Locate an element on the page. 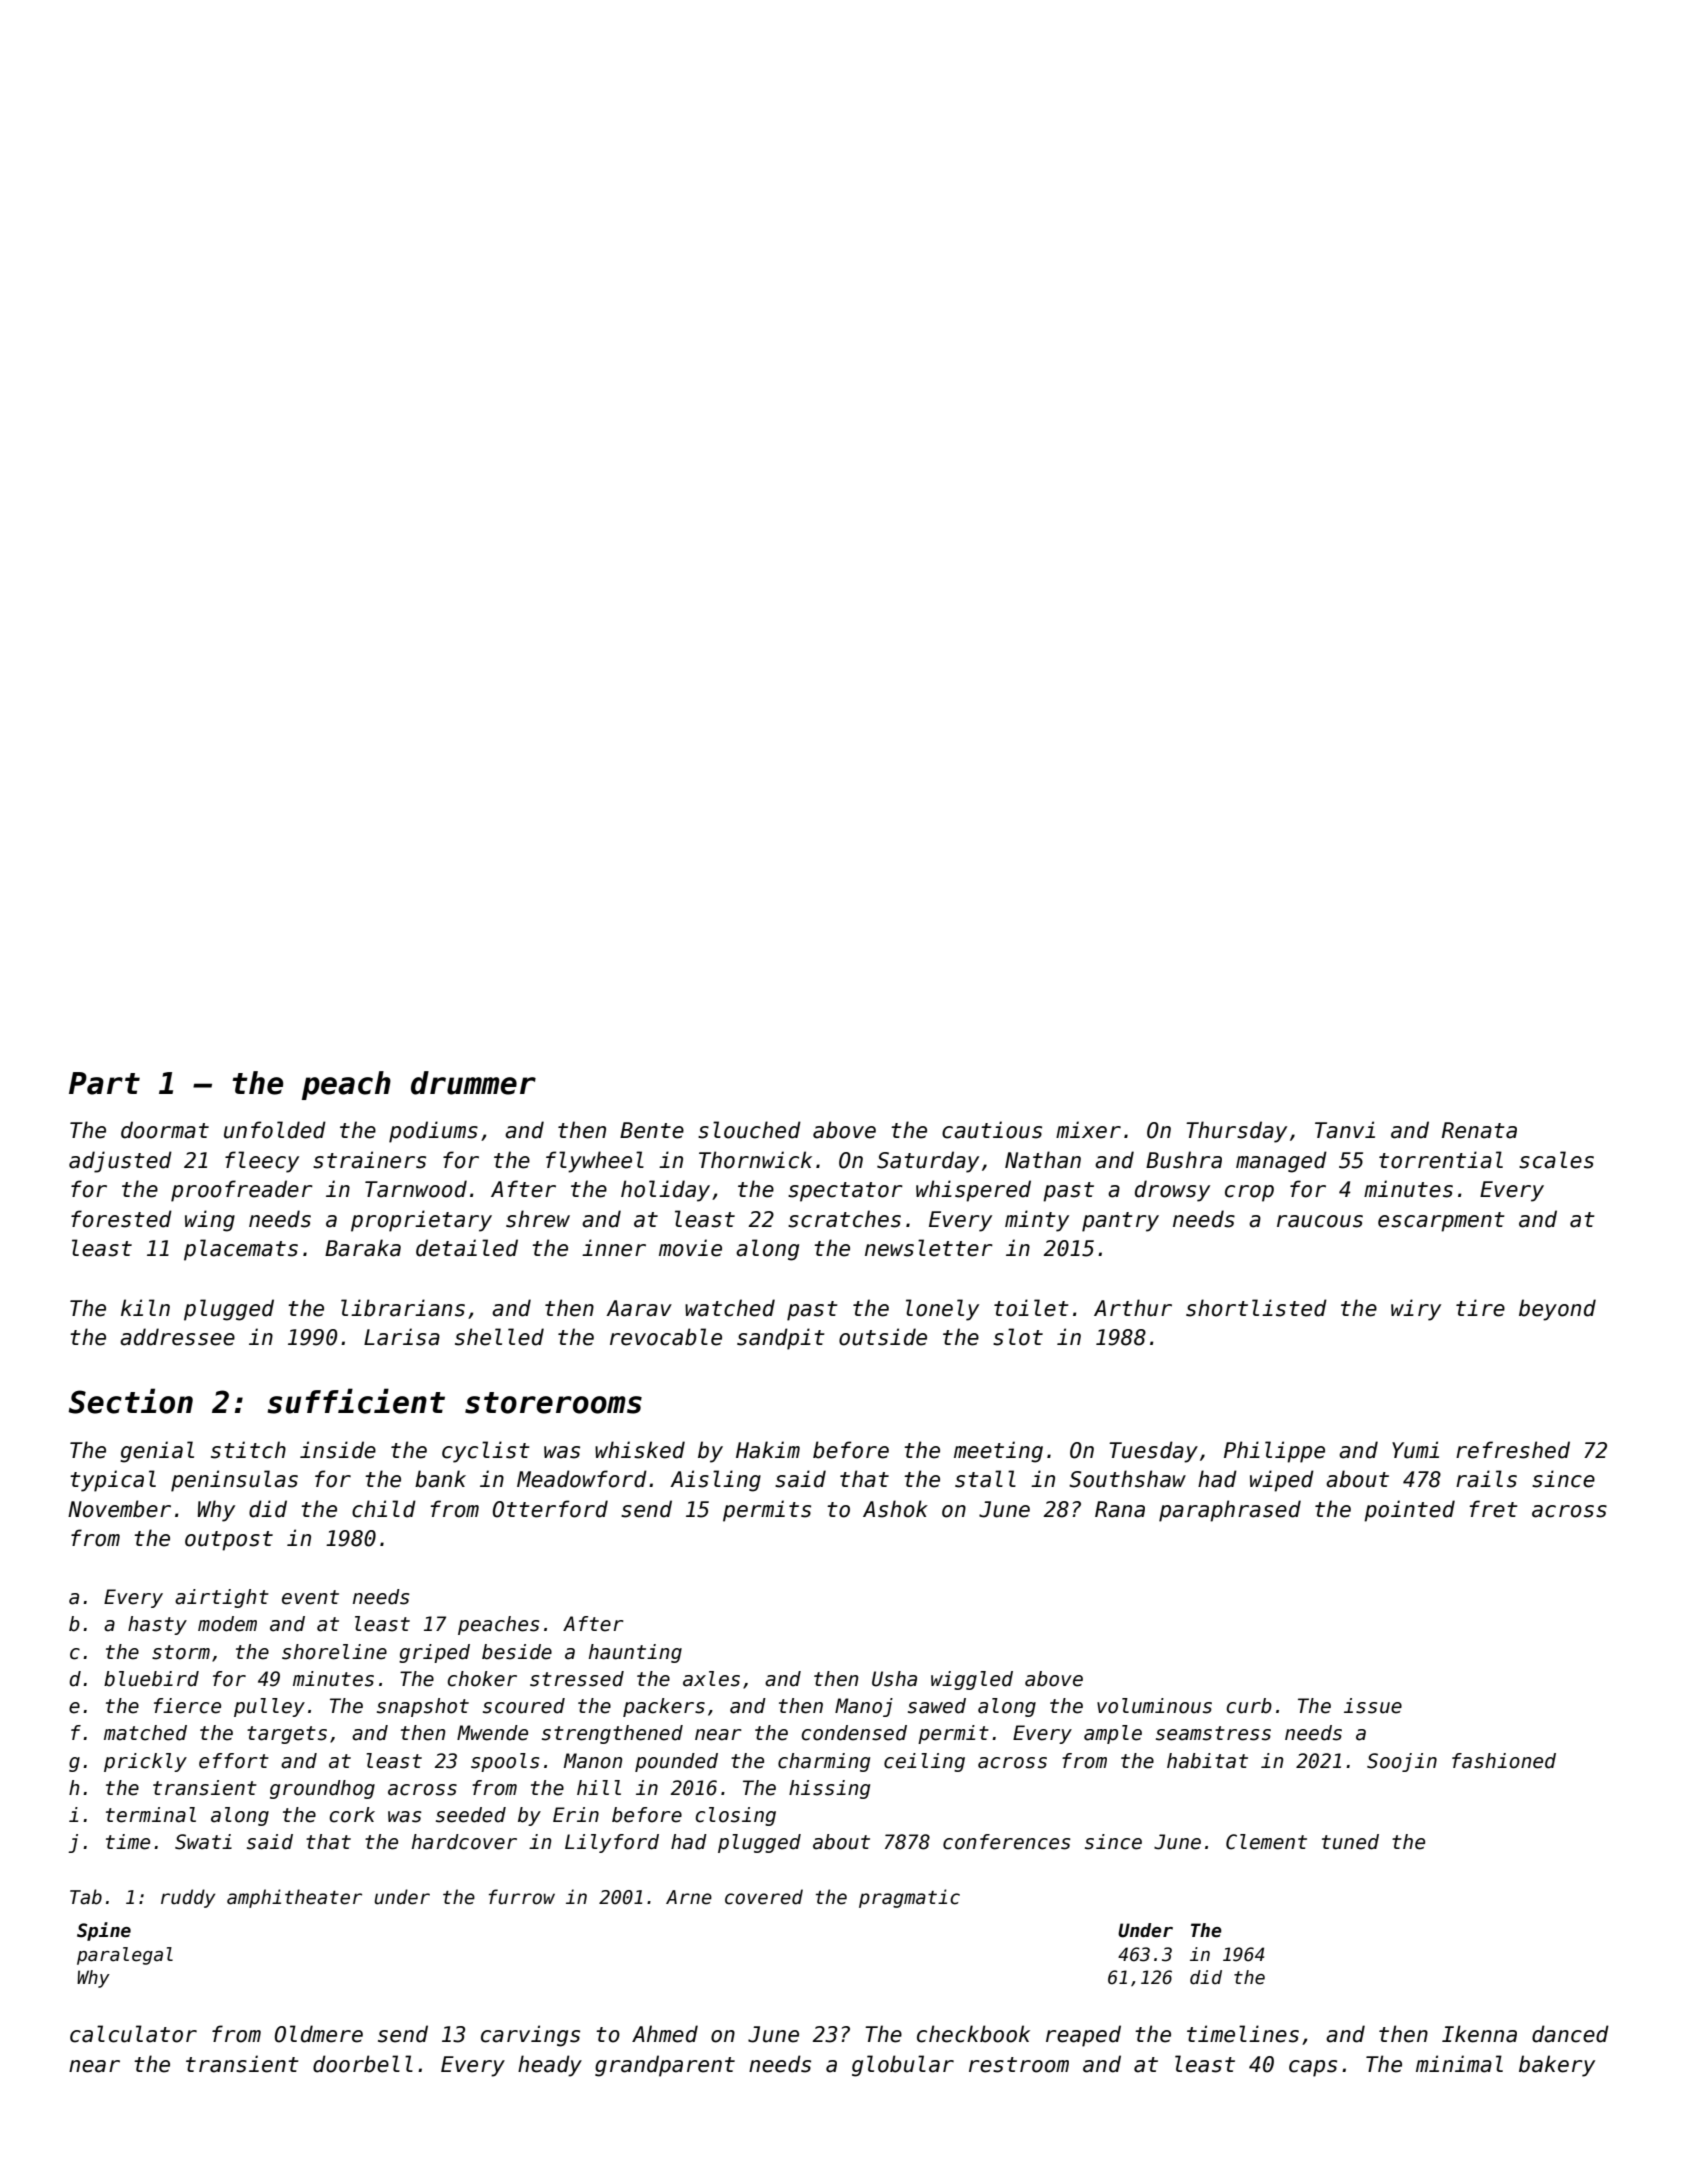  Hakim is located at coordinates (768, 1450).
